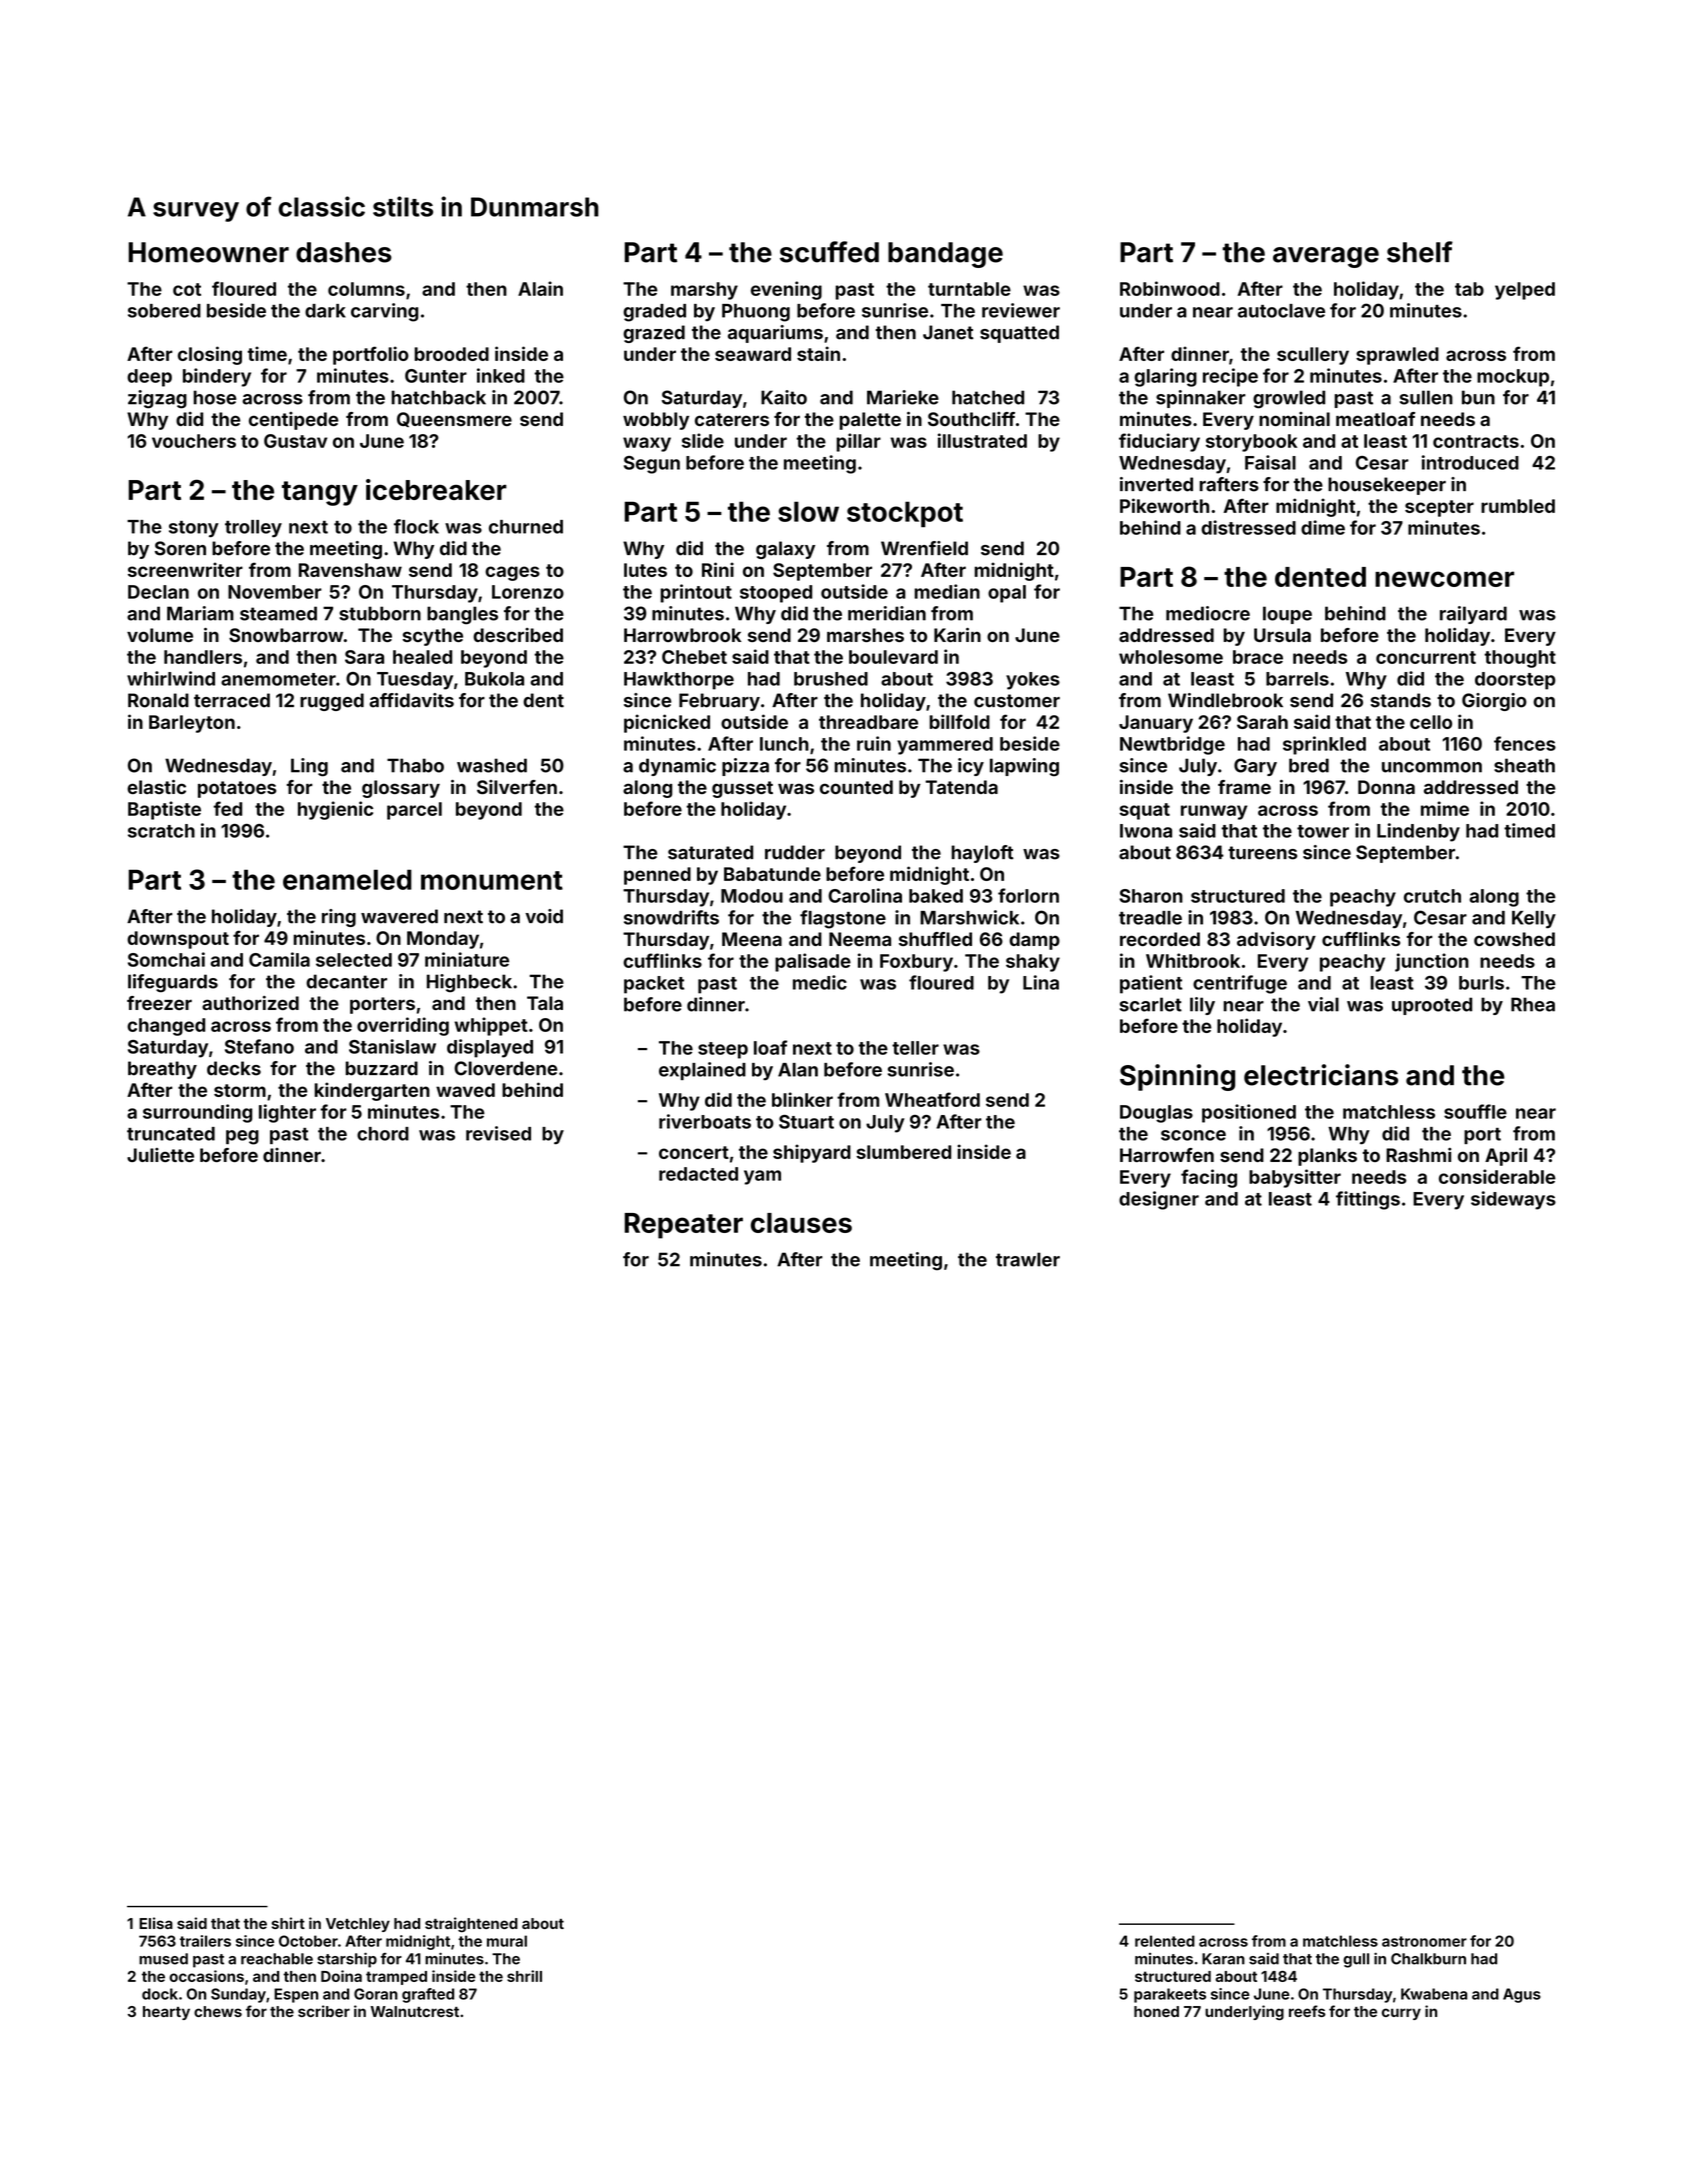  I want to click on shirt, so click(288, 1923).
